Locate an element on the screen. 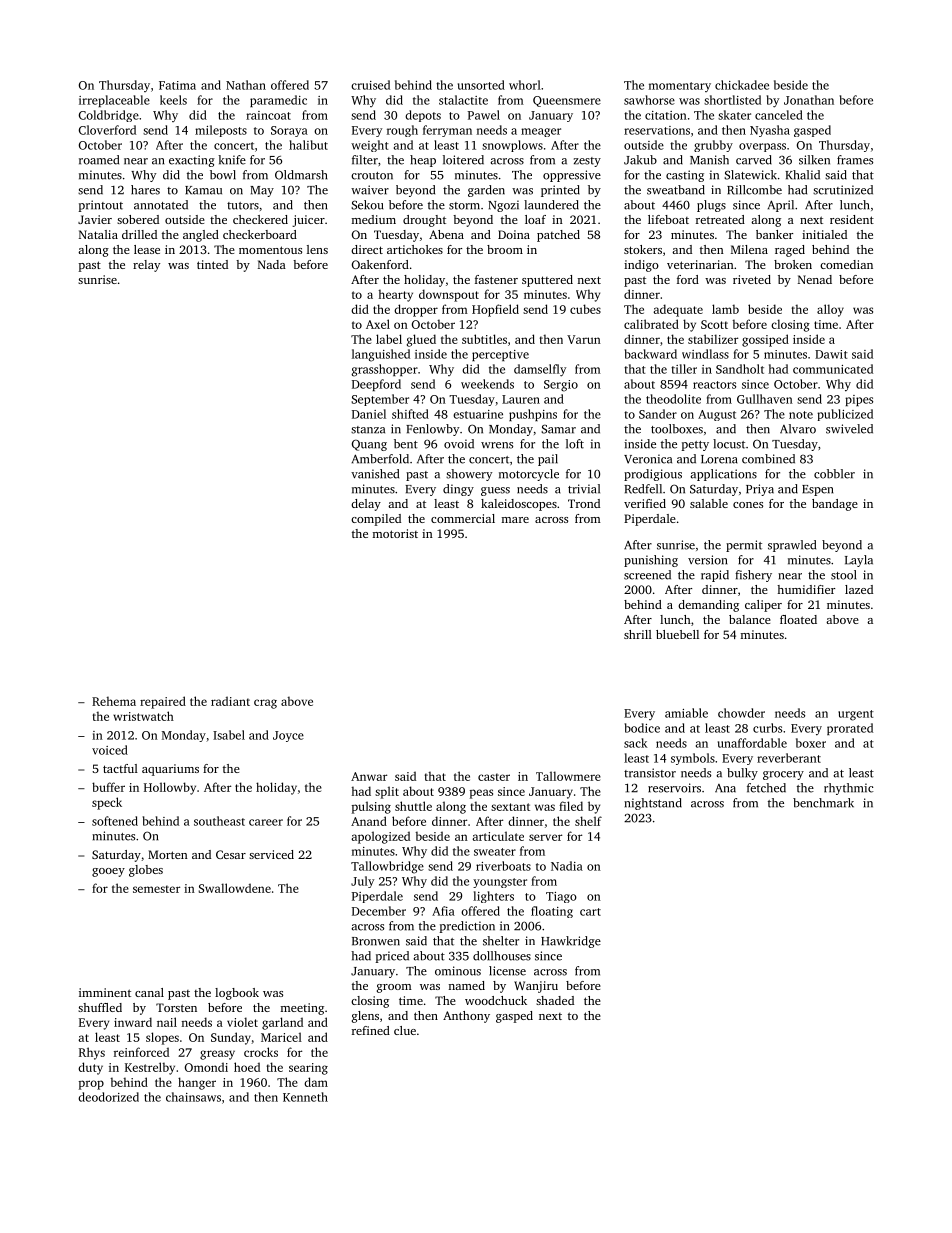 The image size is (952, 1233). logbook is located at coordinates (237, 994).
